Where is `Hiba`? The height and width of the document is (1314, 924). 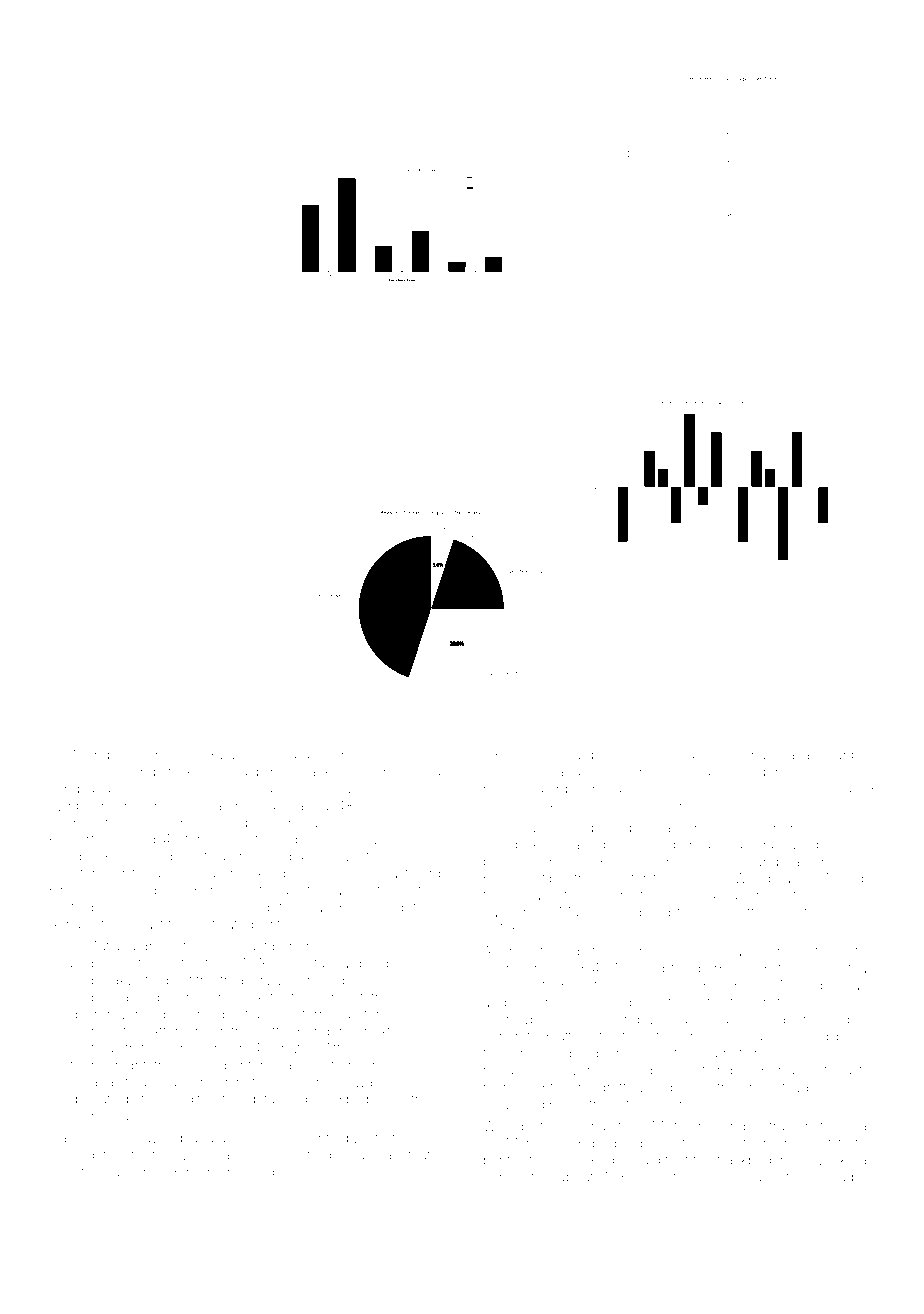 Hiba is located at coordinates (347, 1099).
